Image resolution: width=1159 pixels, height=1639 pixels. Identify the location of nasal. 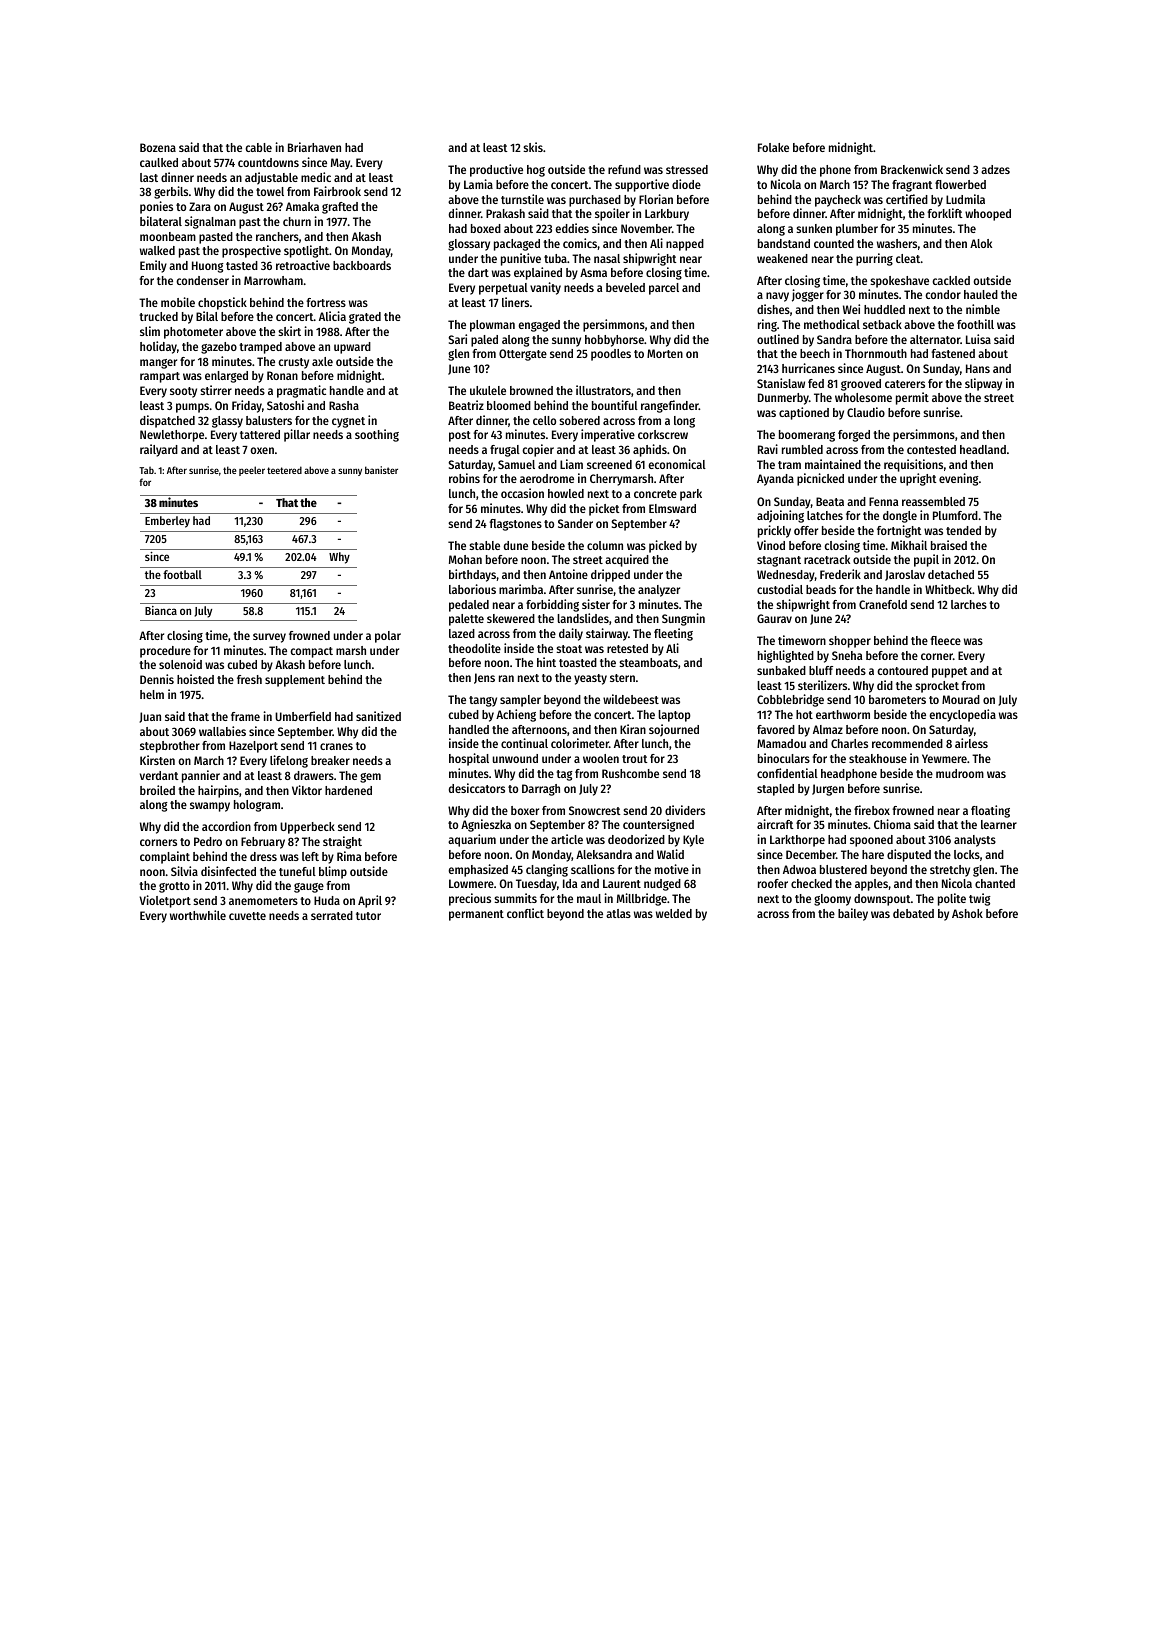
(607, 258).
